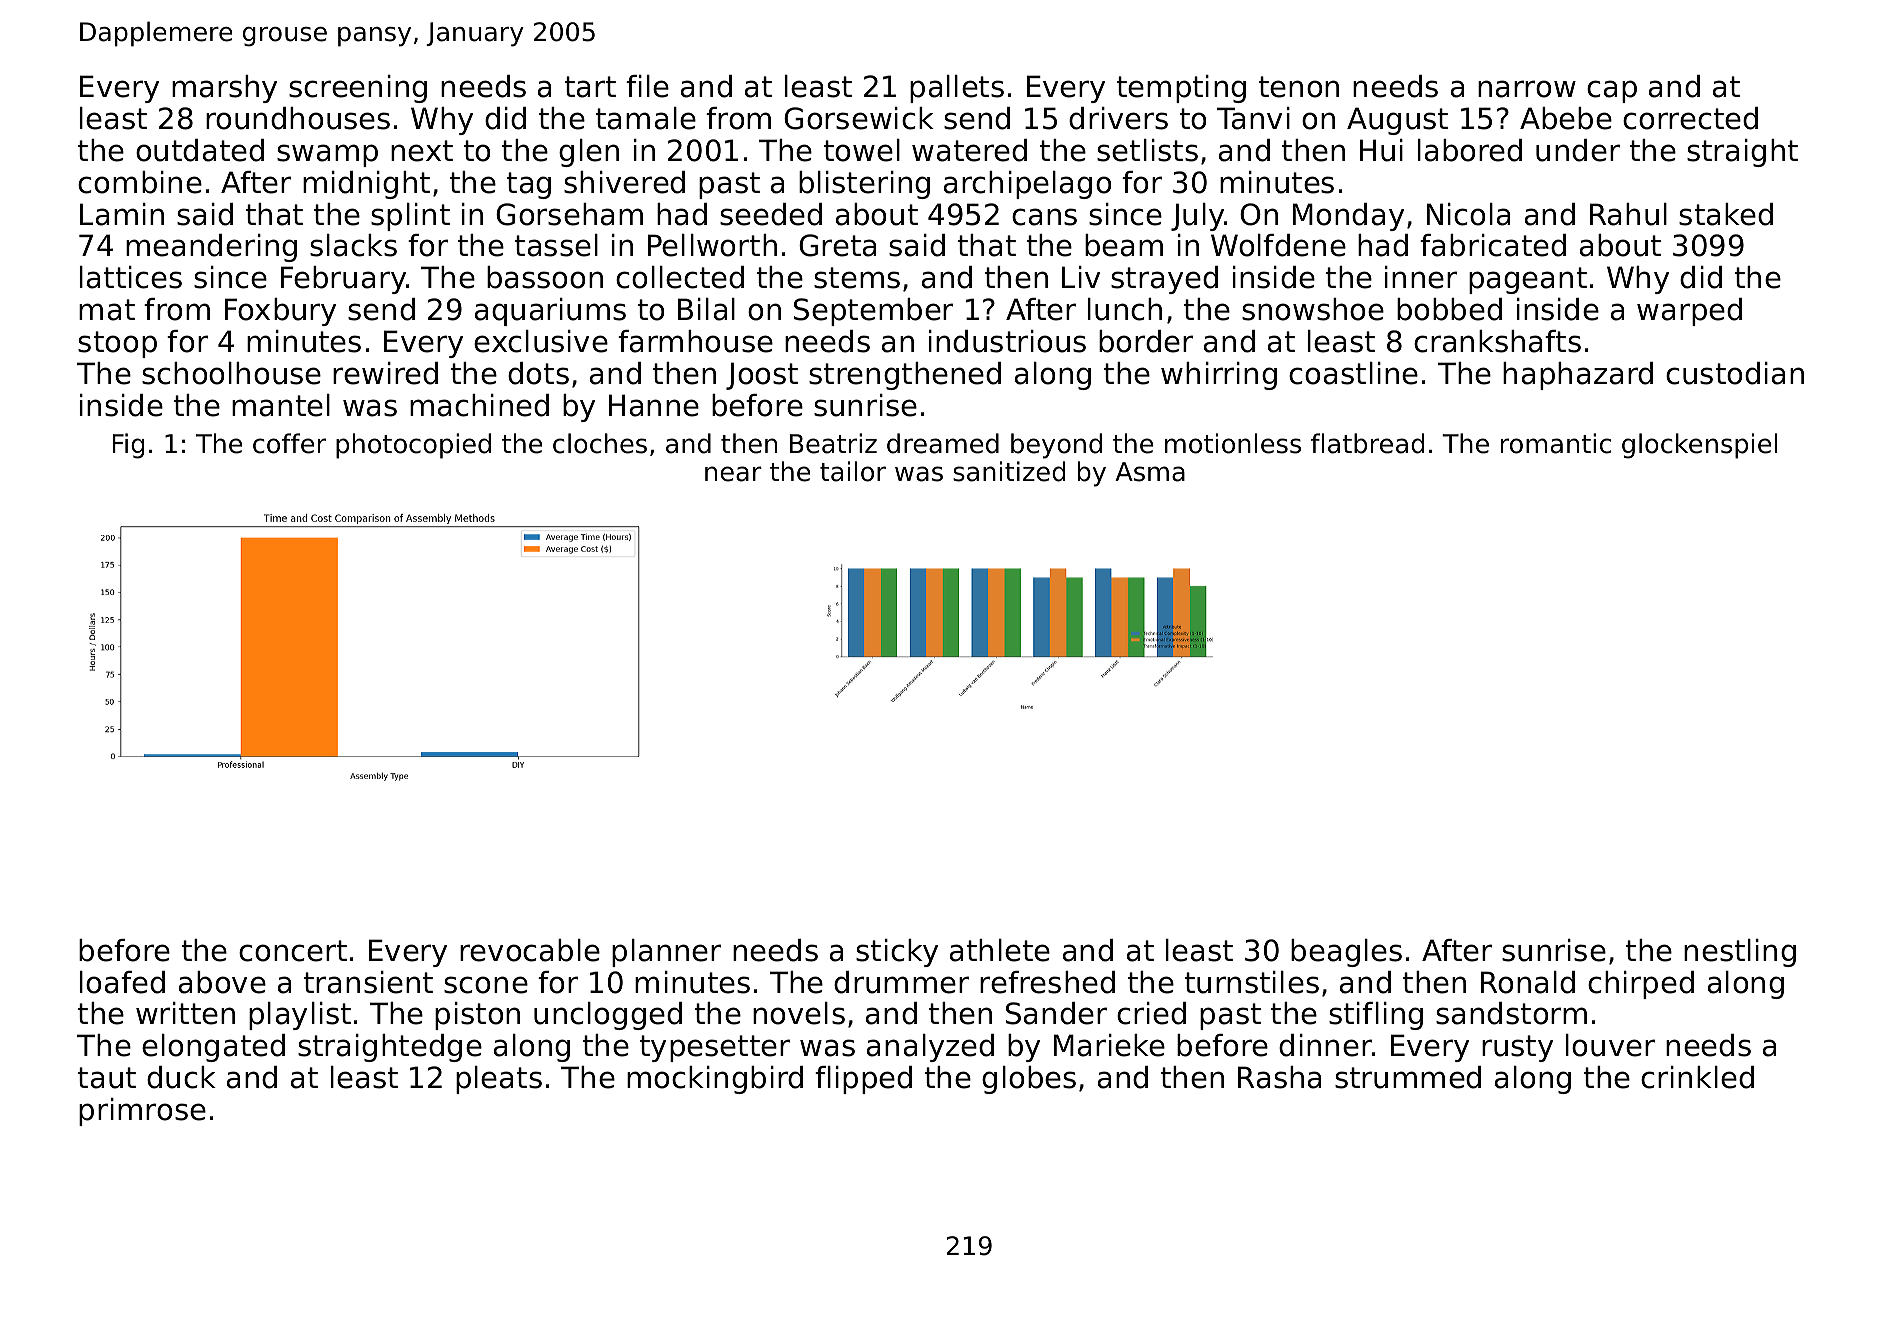  Describe the element at coordinates (1353, 373) in the screenshot. I see `coastline` at that location.
